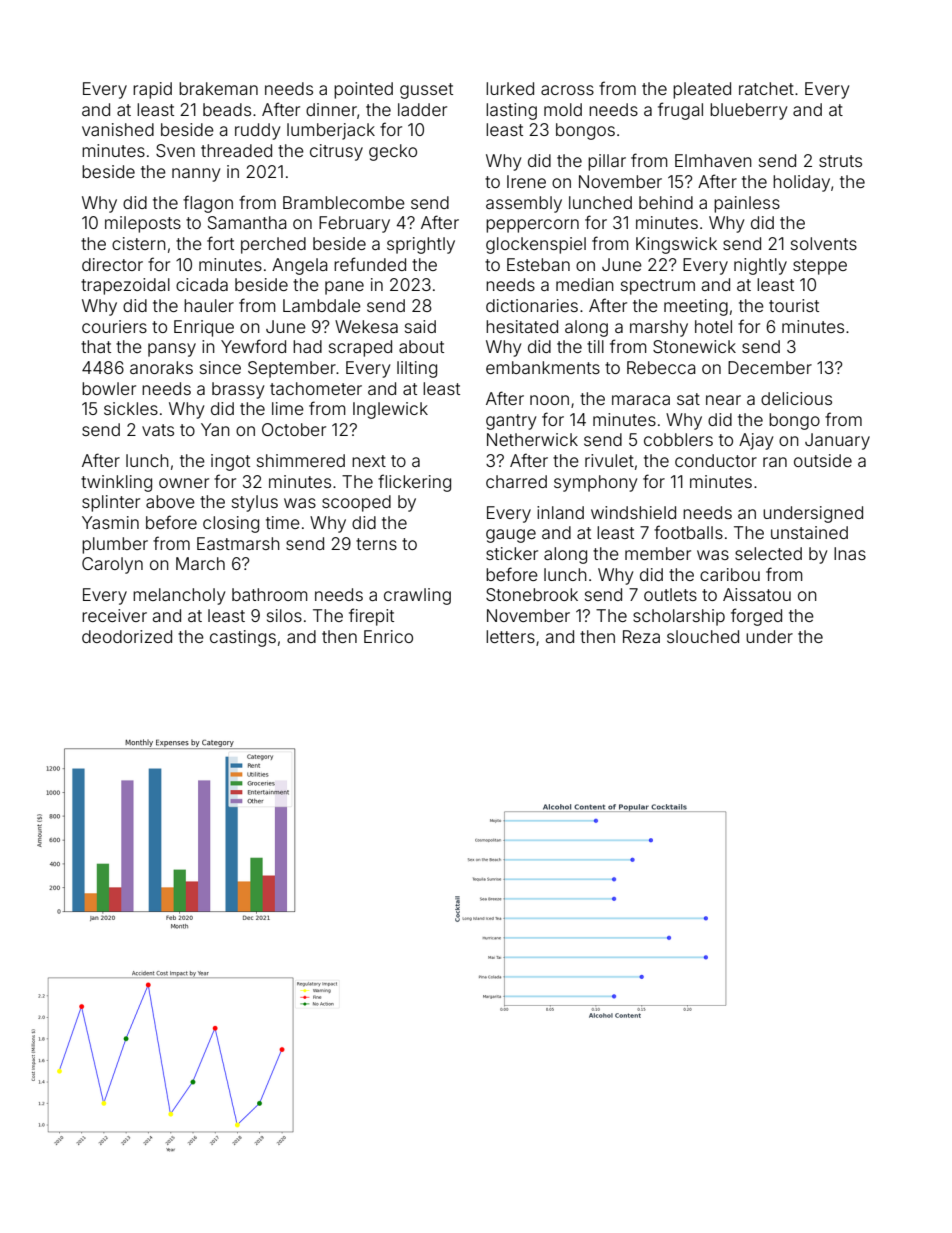 This screenshot has height=1233, width=952. What do you see at coordinates (363, 90) in the screenshot?
I see `pointed` at bounding box center [363, 90].
